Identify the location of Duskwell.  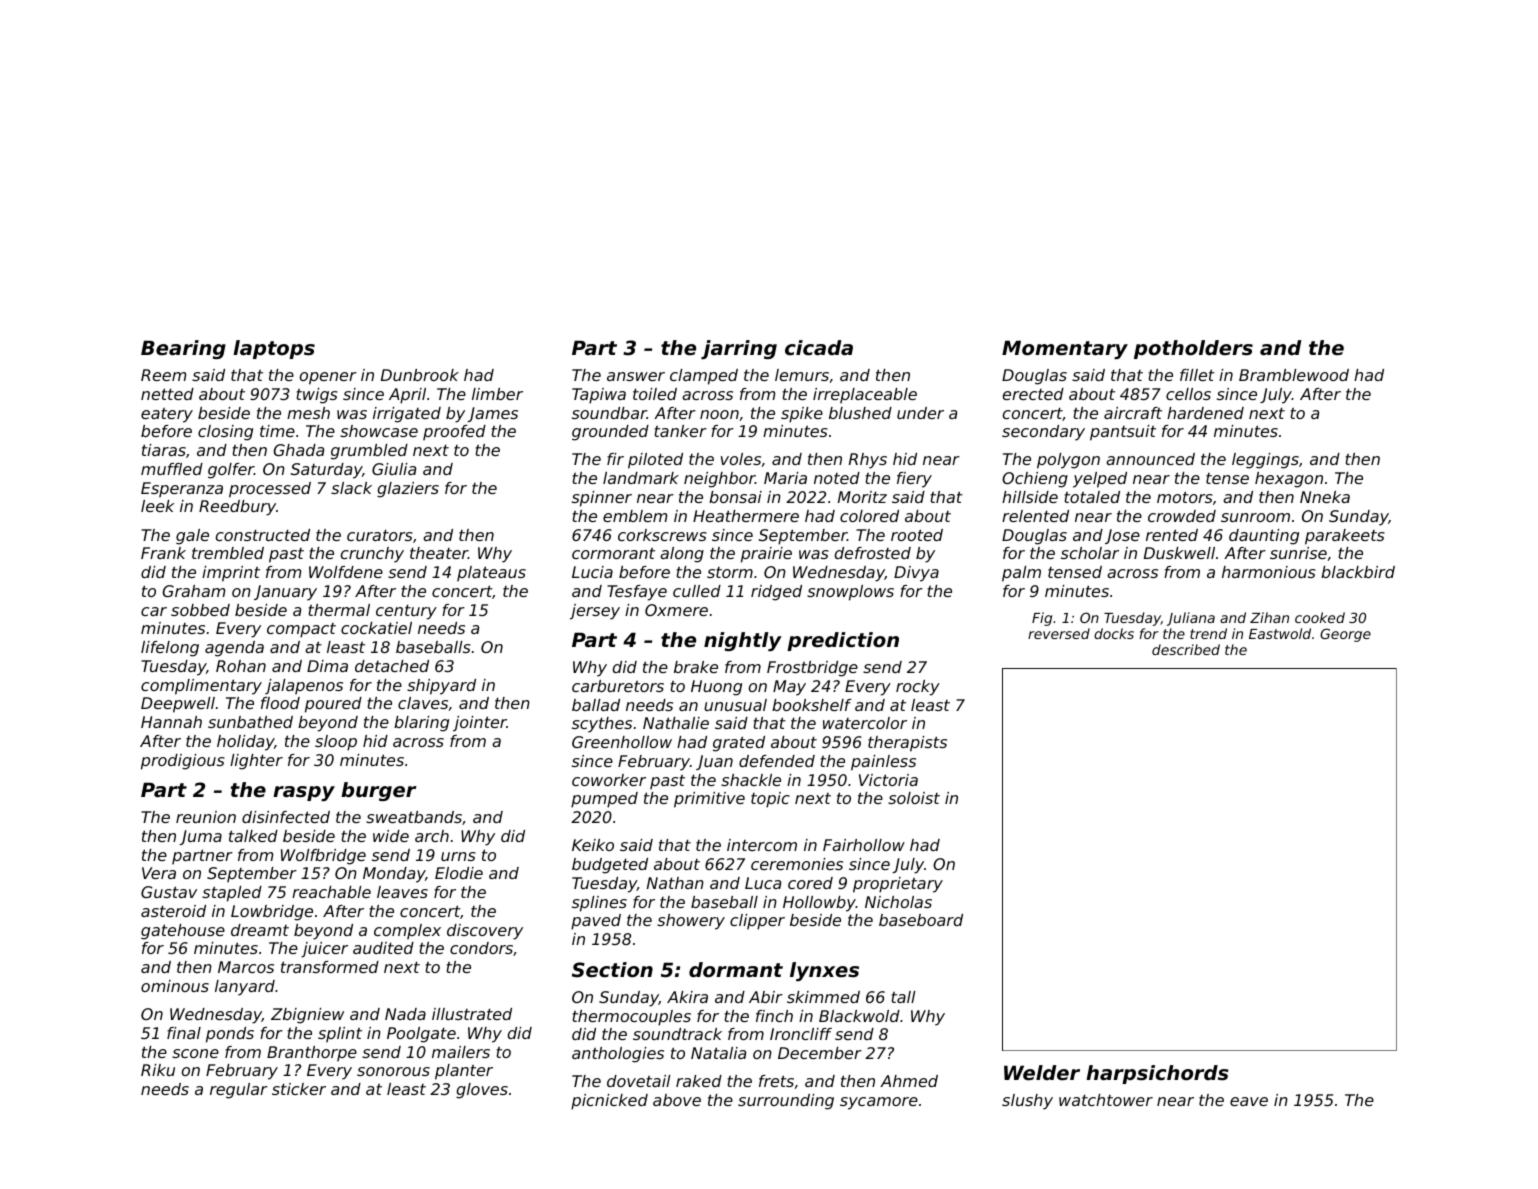
(1179, 553).
